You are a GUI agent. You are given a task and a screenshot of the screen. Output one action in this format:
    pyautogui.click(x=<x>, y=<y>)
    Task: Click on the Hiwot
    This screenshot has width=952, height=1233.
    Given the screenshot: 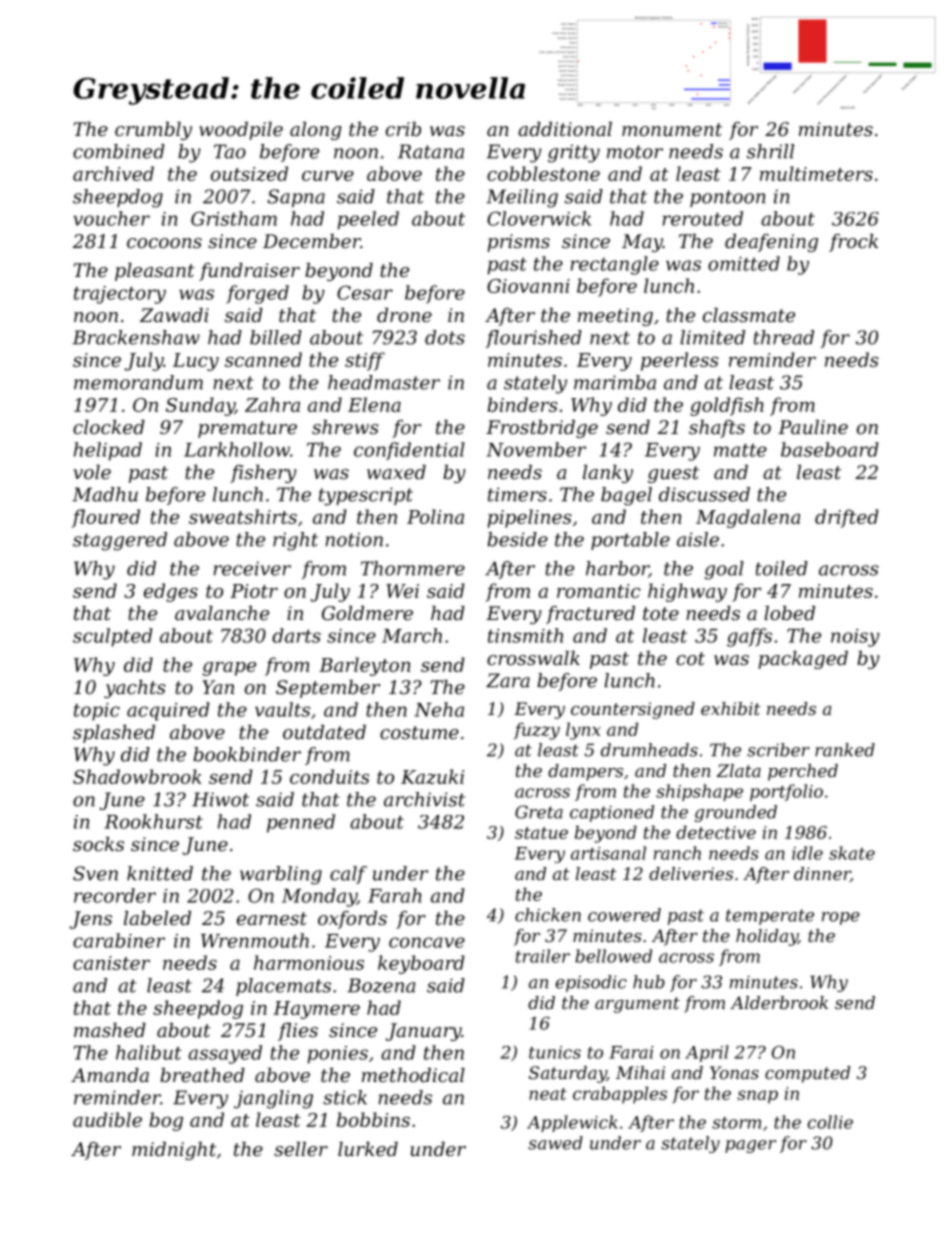 What is the action you would take?
    pyautogui.click(x=220, y=799)
